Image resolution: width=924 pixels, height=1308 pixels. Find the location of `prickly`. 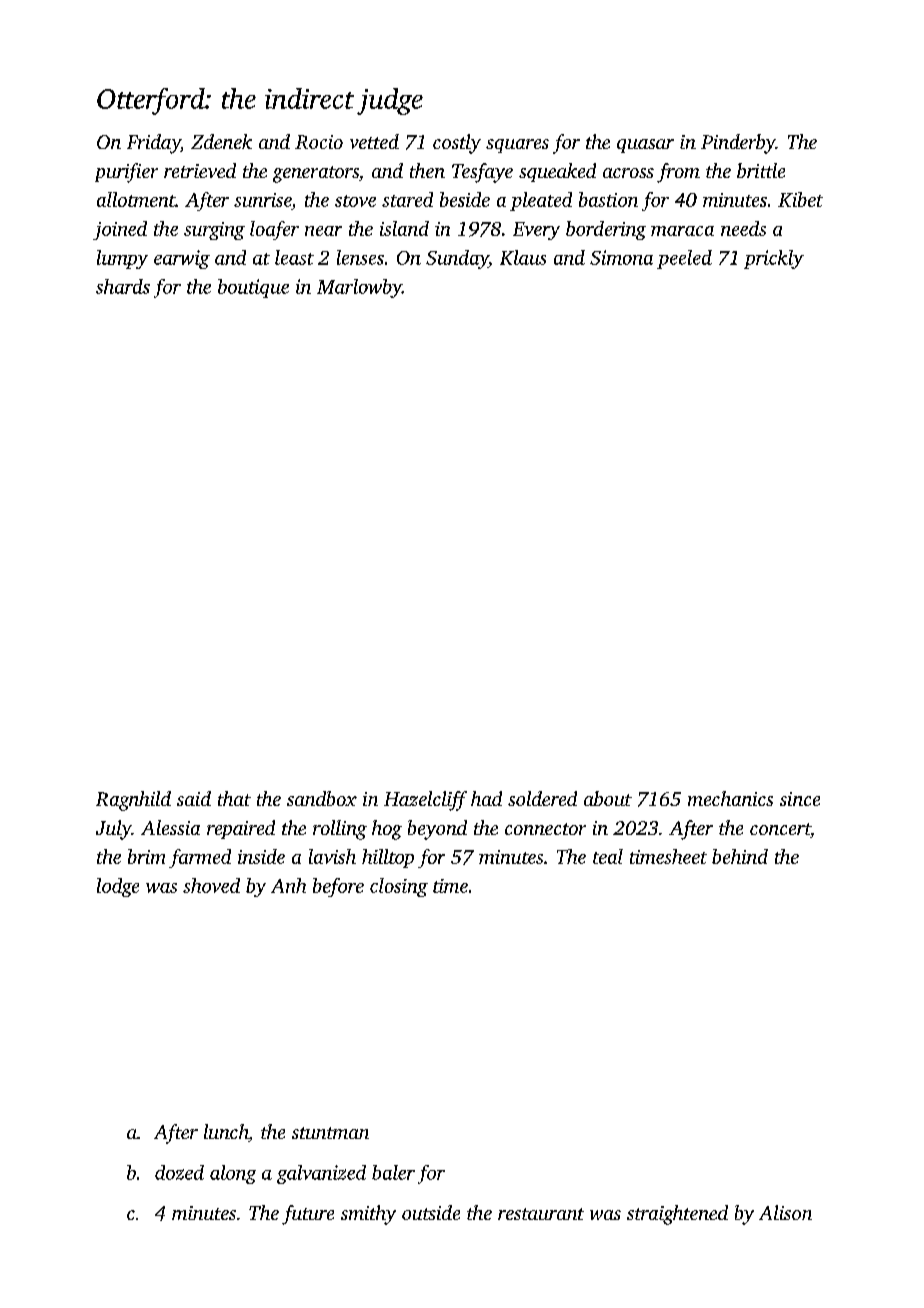

prickly is located at coordinates (774, 259).
